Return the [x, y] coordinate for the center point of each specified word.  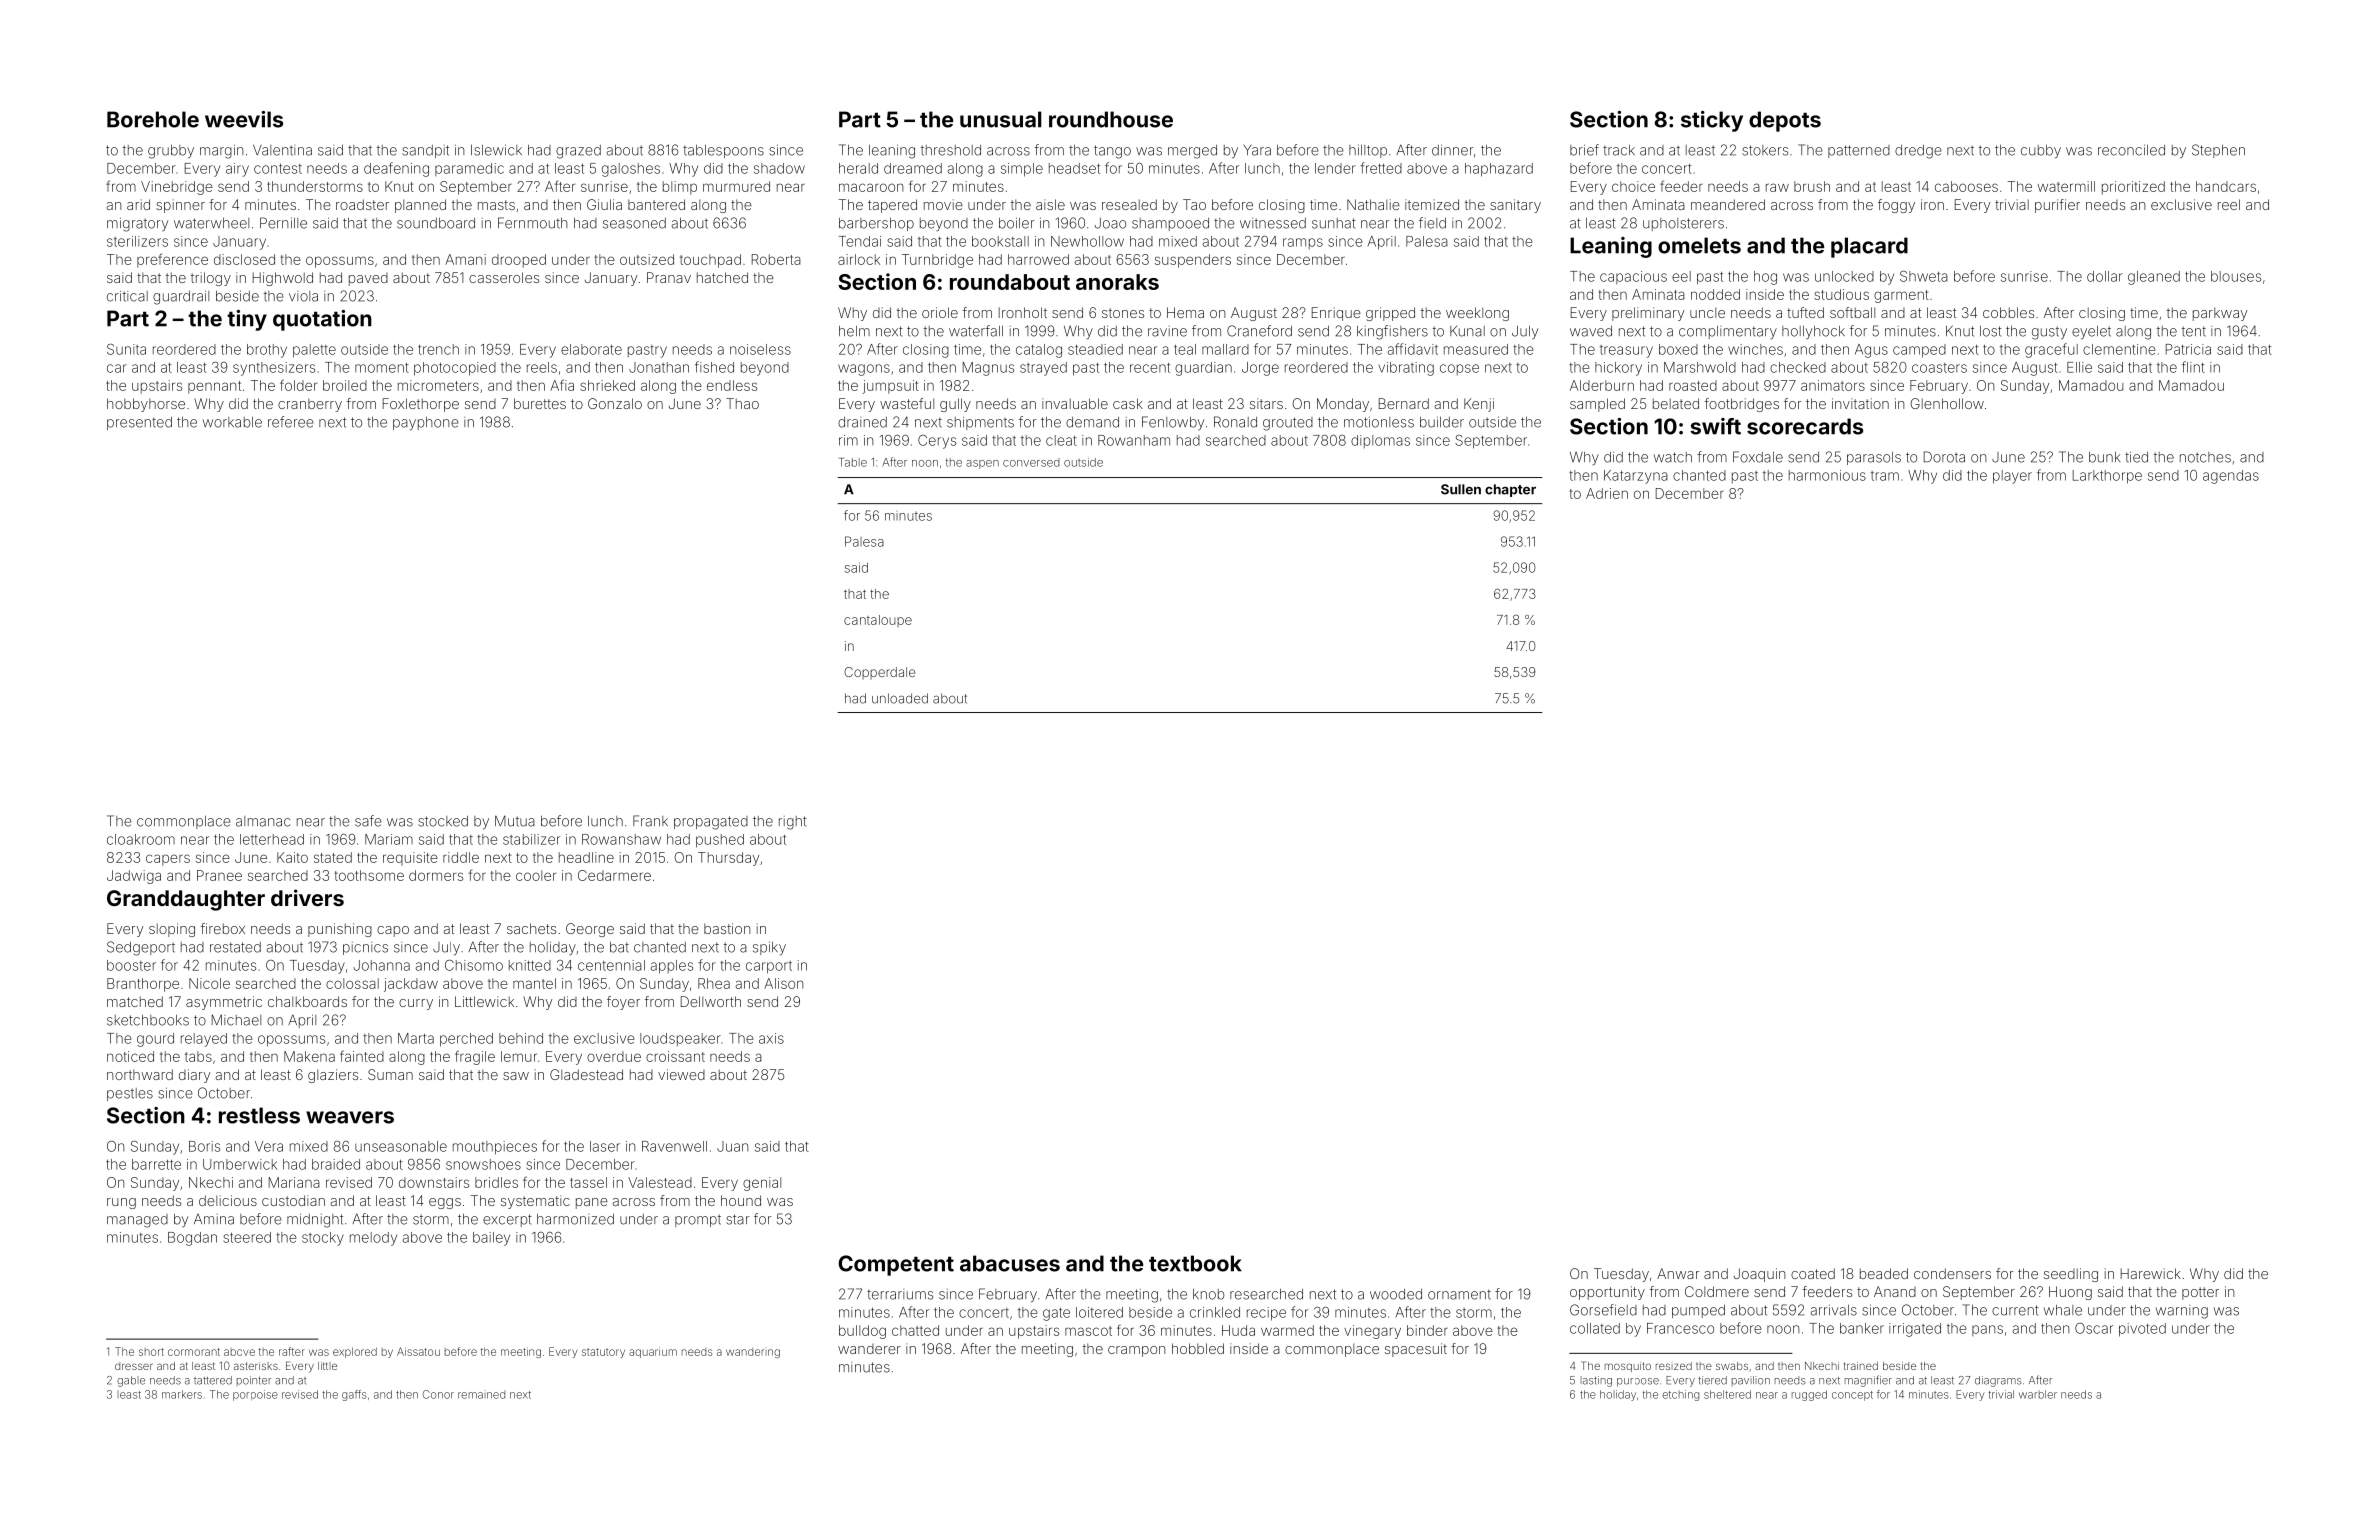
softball [1852, 312]
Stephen [2218, 151]
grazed [578, 152]
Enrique [1336, 314]
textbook [1195, 1263]
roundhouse [1111, 119]
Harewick [2151, 1273]
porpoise [255, 1395]
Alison [783, 983]
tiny [247, 320]
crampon [1136, 1351]
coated [1813, 1273]
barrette [156, 1164]
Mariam [389, 839]
